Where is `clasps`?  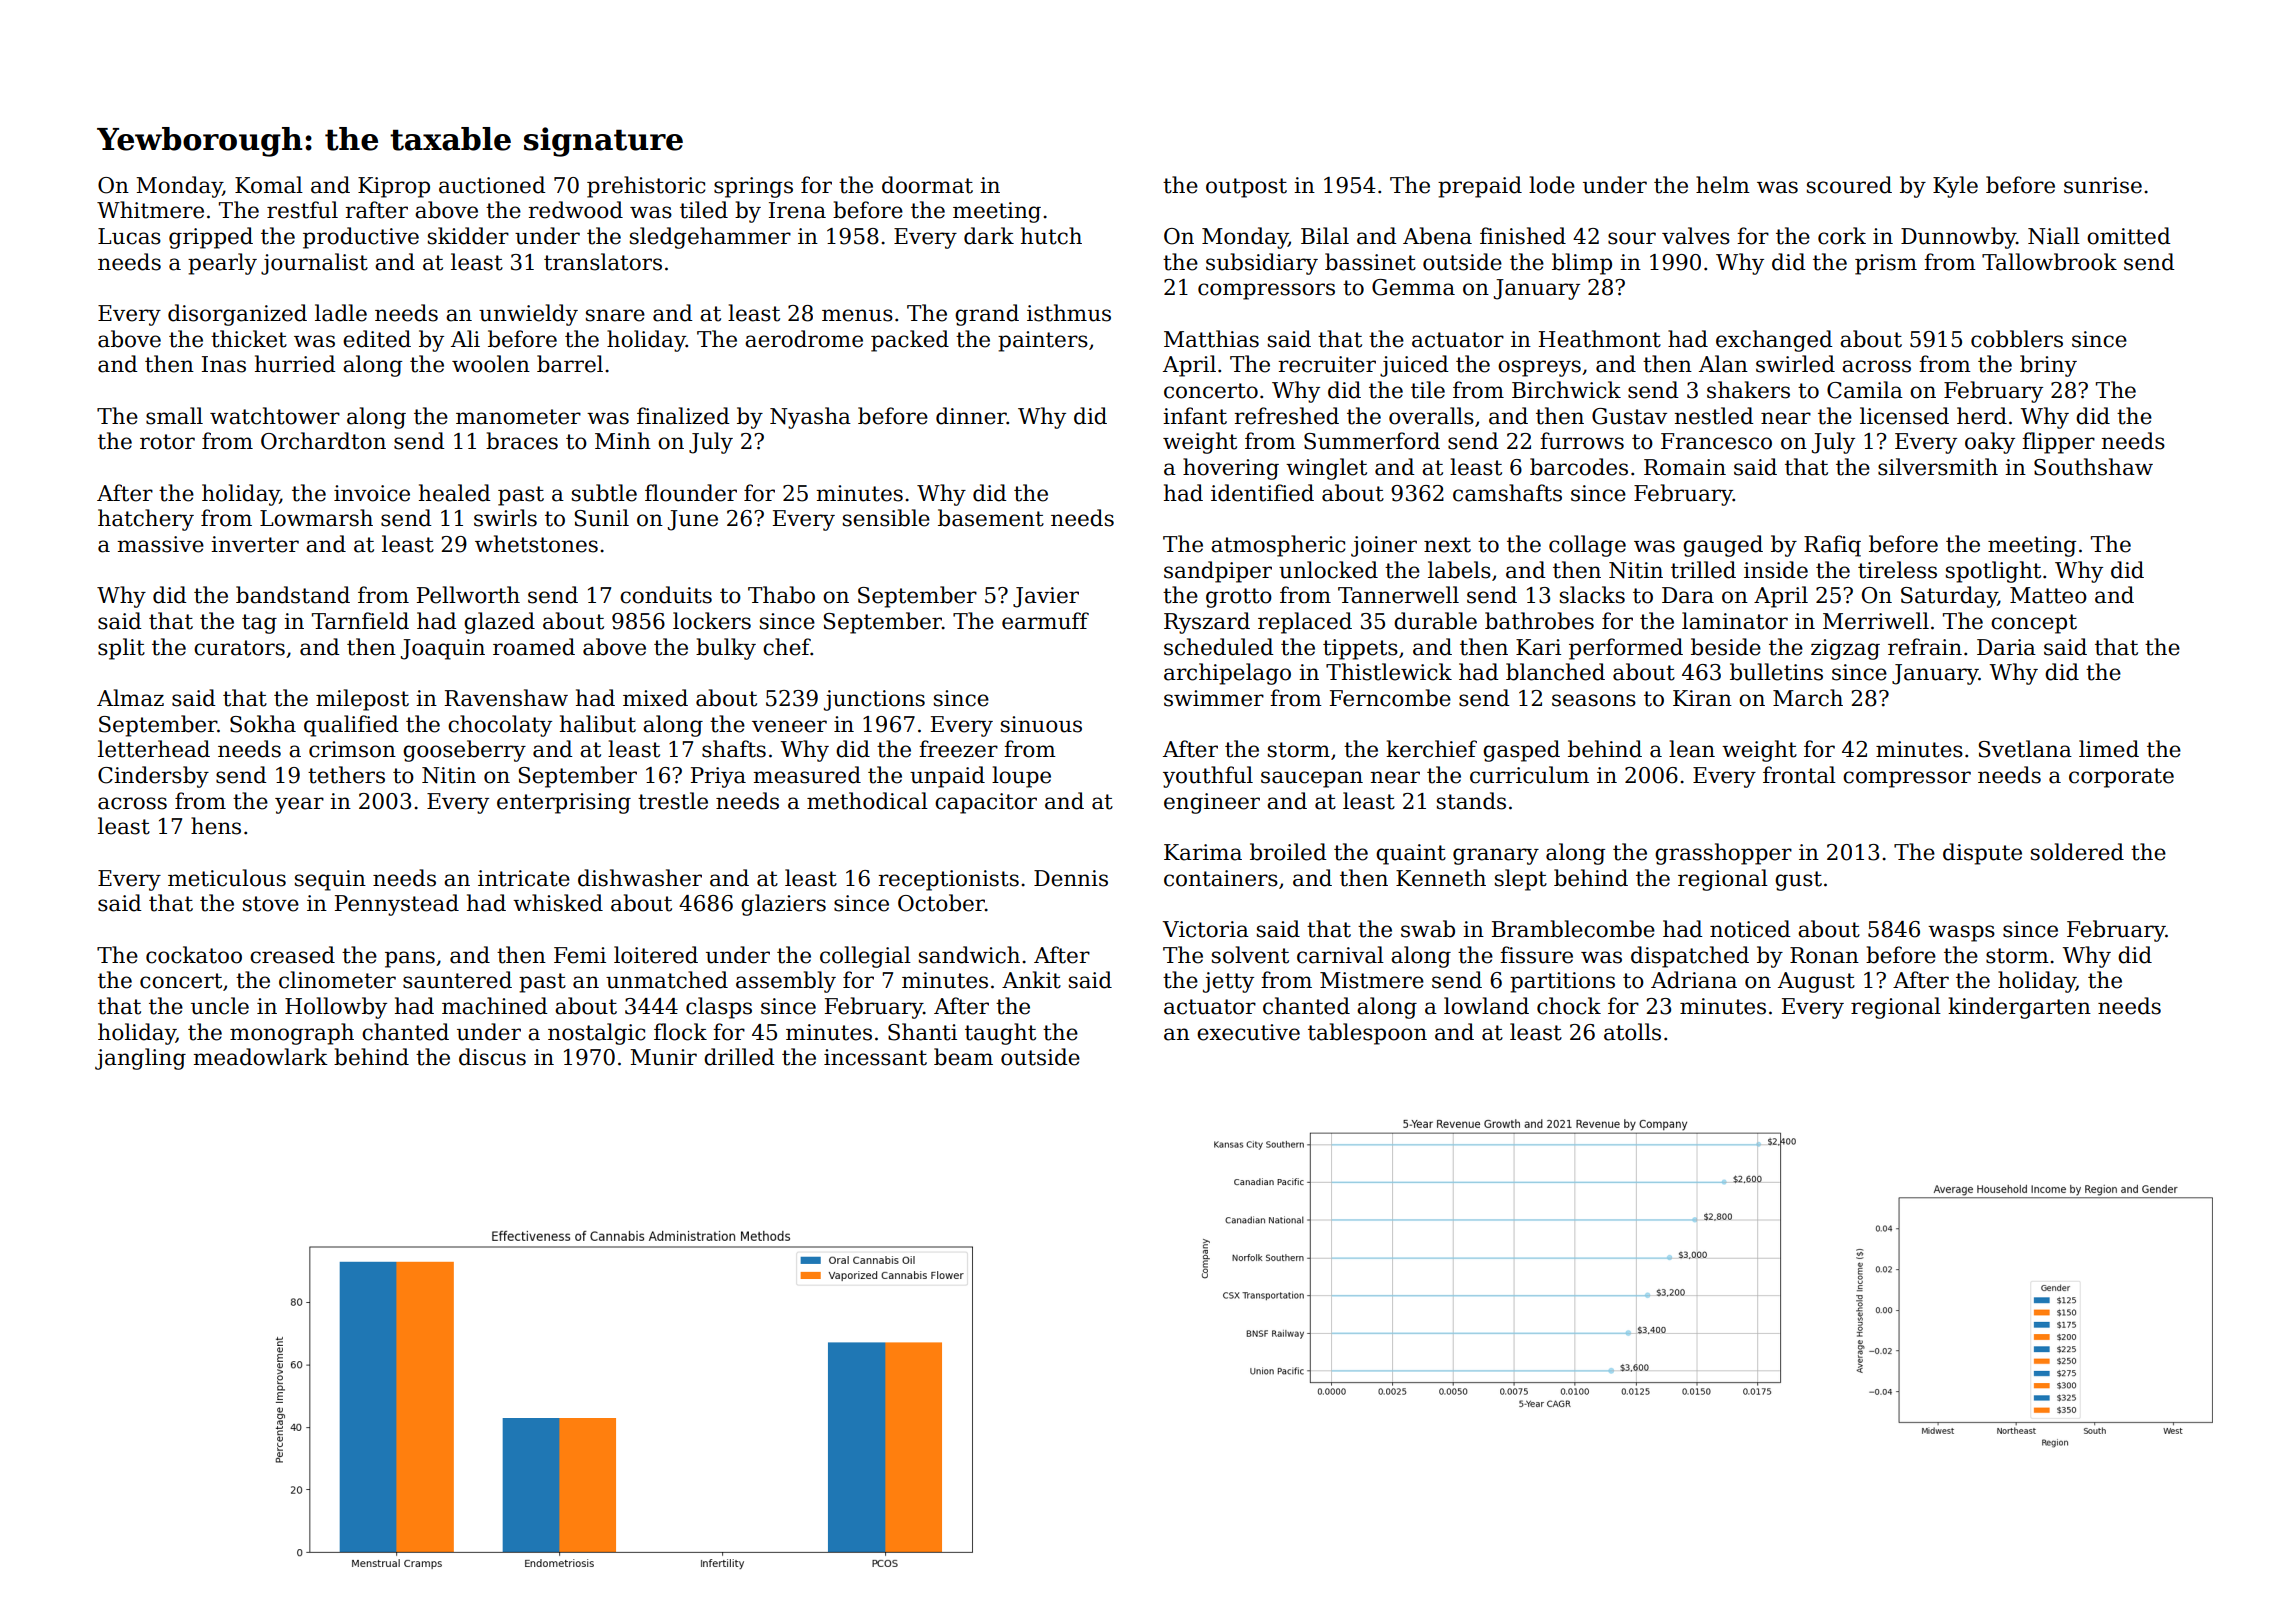 clasps is located at coordinates (719, 1008).
